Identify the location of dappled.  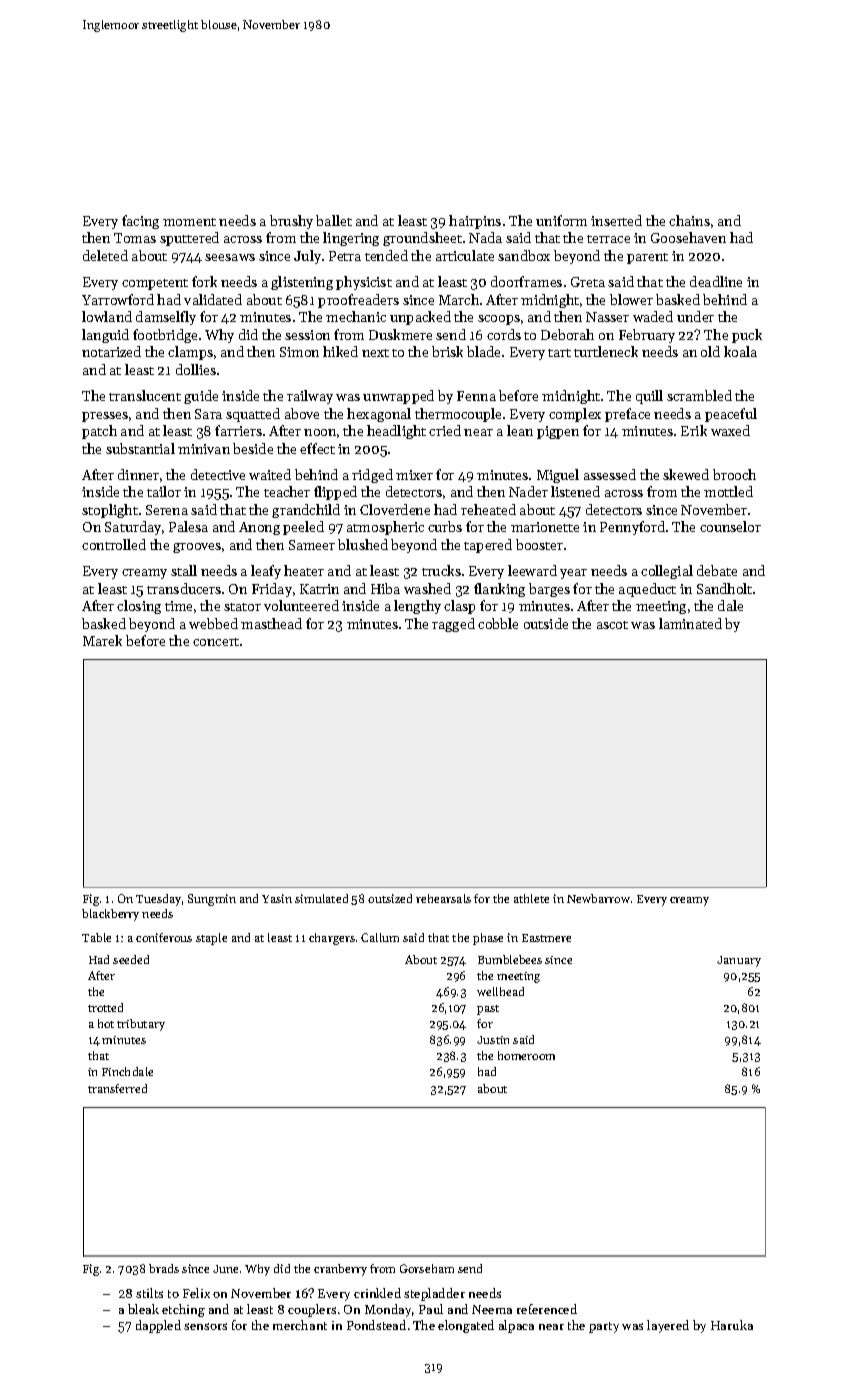
(158, 1326).
